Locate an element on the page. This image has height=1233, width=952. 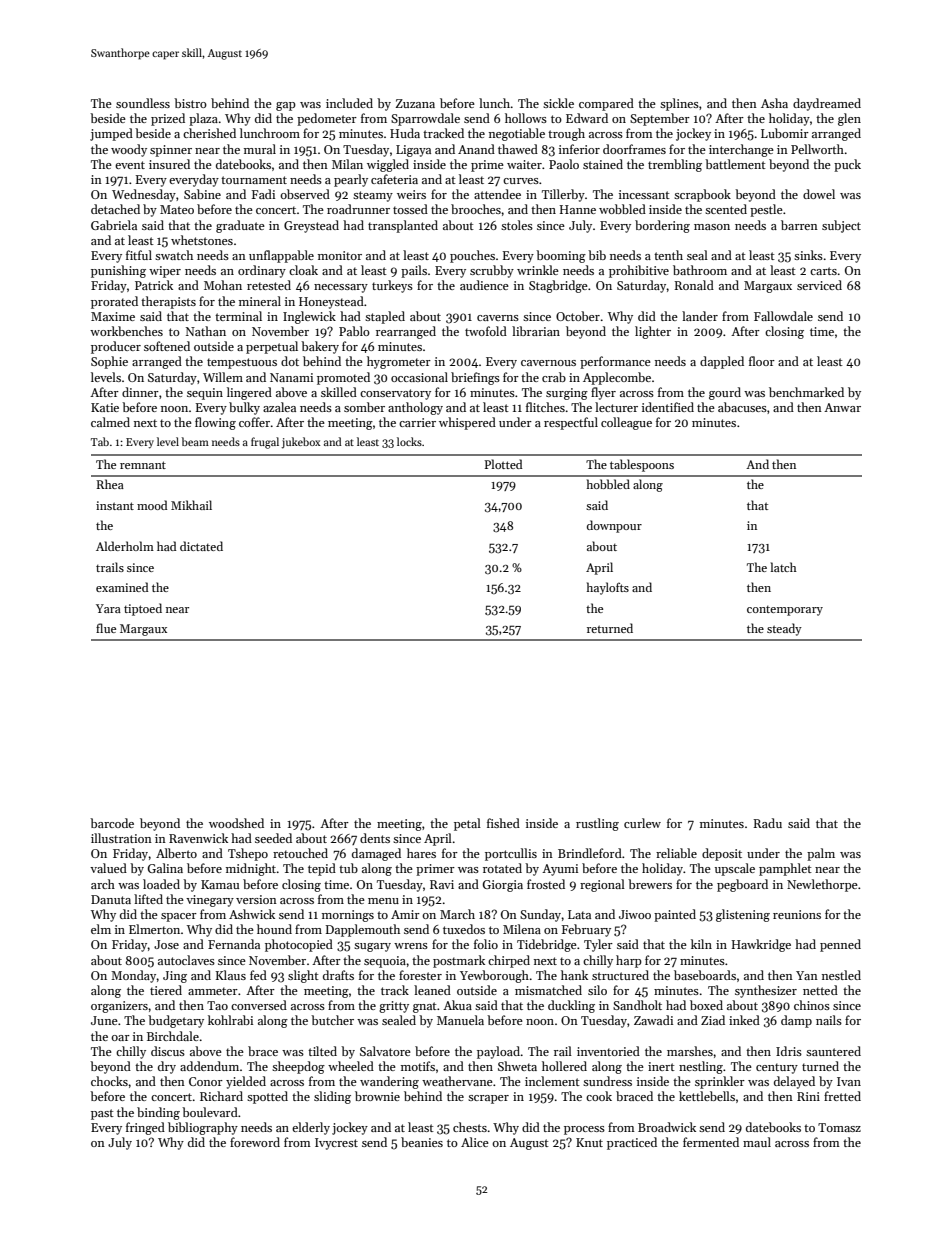
trembling is located at coordinates (675, 165).
